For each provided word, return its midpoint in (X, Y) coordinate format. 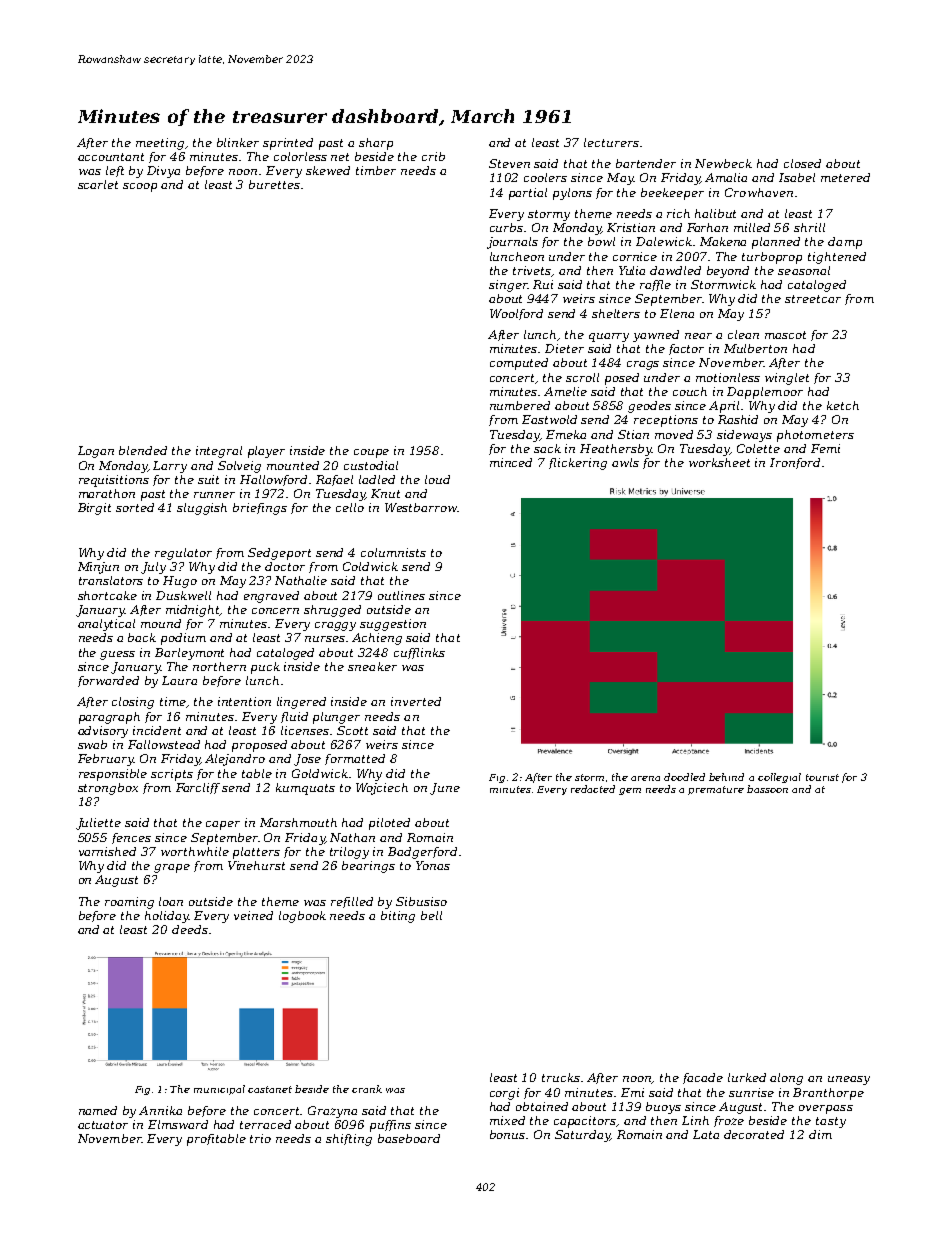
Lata (706, 1134)
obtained (542, 1106)
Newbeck (723, 163)
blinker (238, 142)
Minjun (98, 568)
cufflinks (419, 653)
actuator (103, 1125)
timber (376, 170)
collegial (779, 778)
